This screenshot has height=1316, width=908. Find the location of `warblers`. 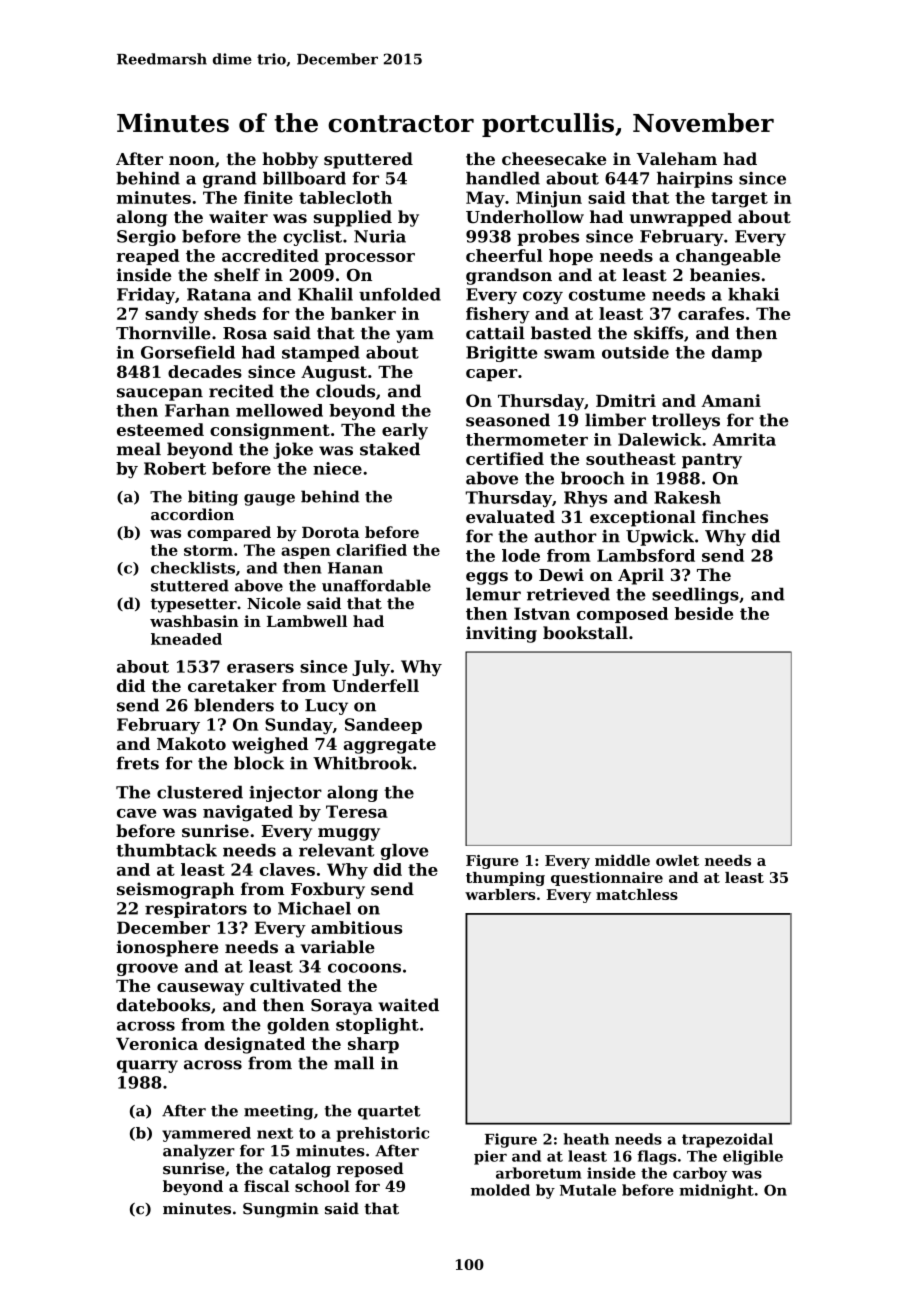

warblers is located at coordinates (500, 894).
